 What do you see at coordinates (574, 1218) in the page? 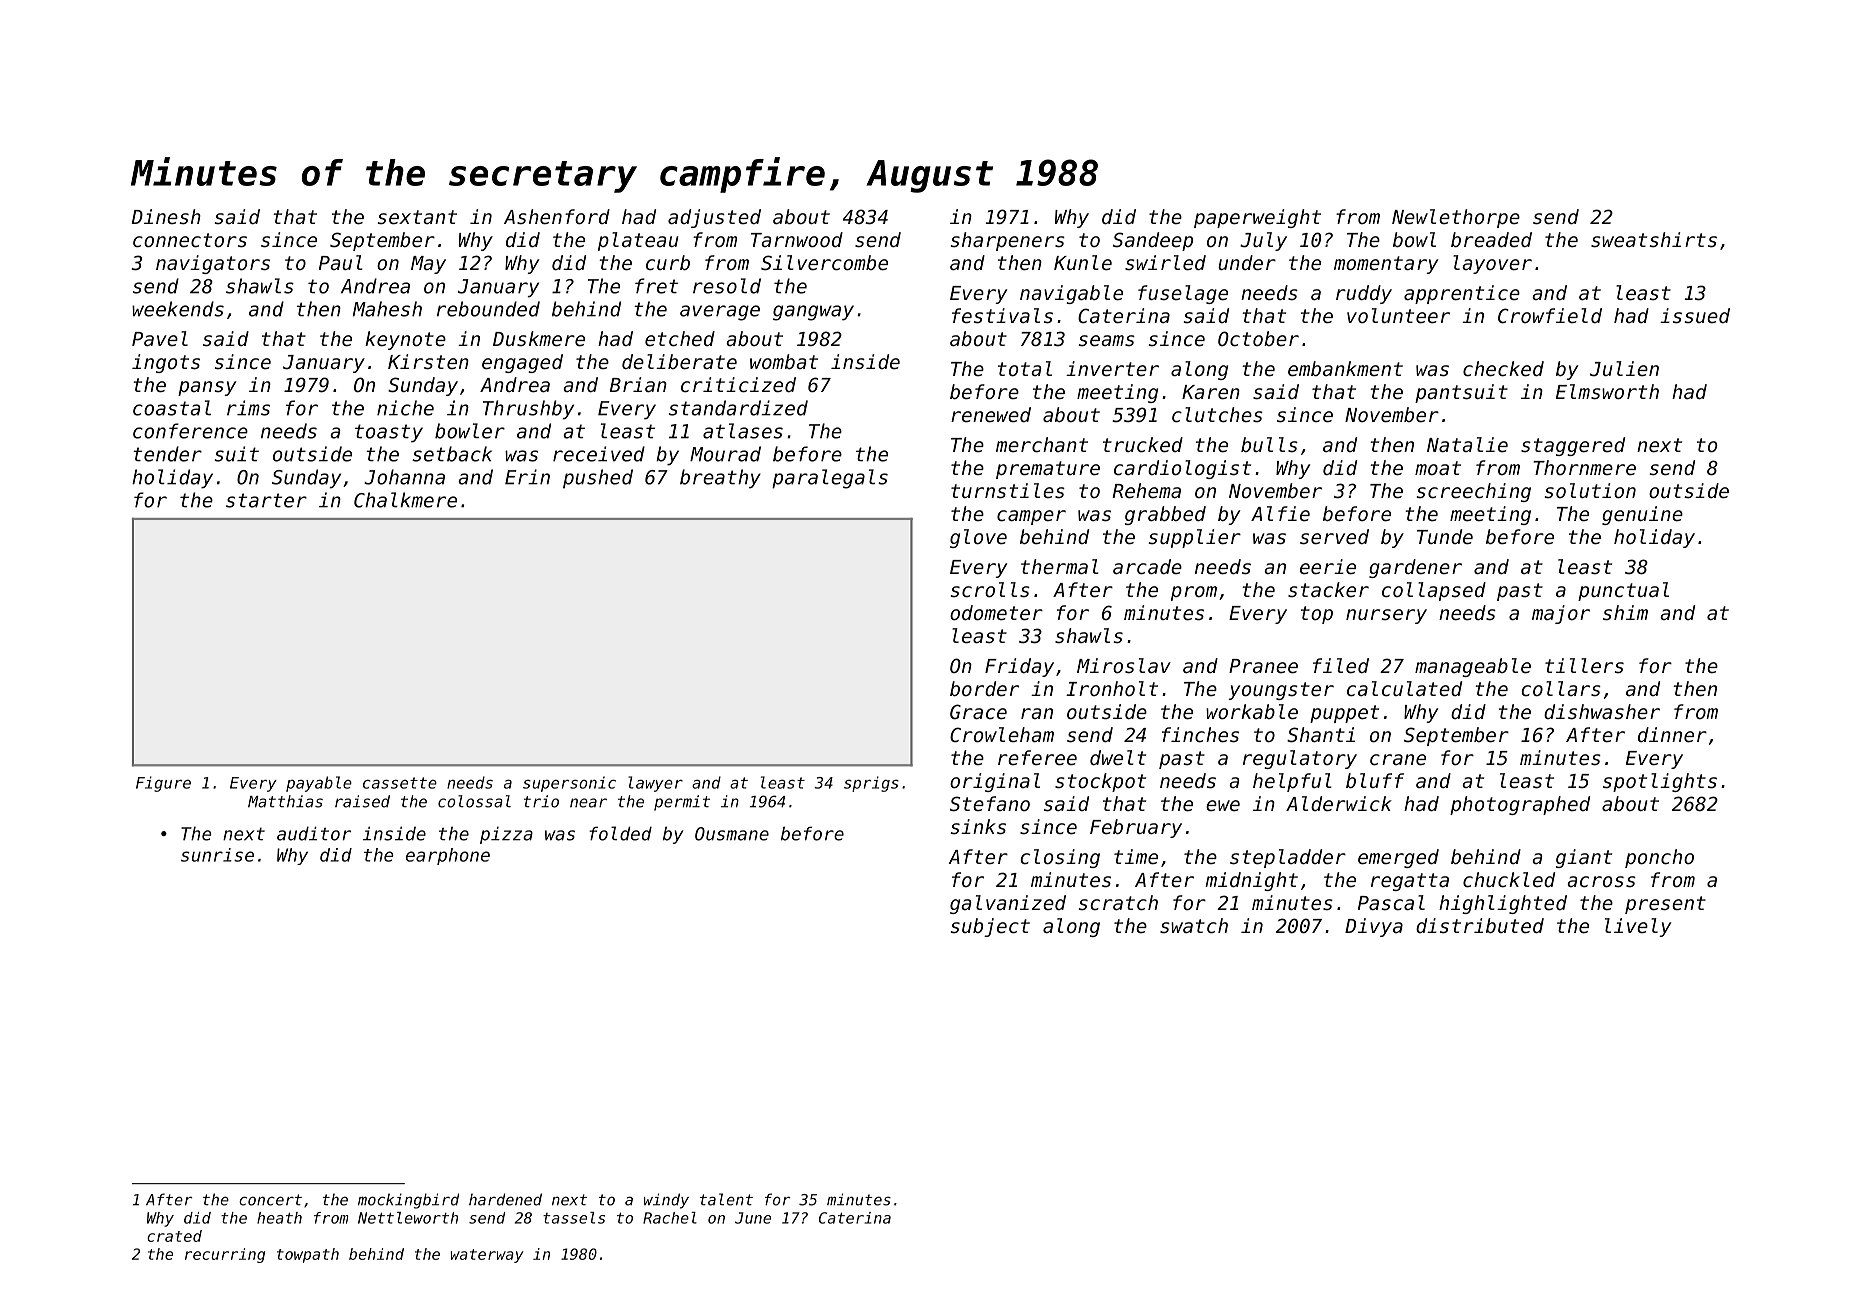
I see `tassels` at bounding box center [574, 1218].
